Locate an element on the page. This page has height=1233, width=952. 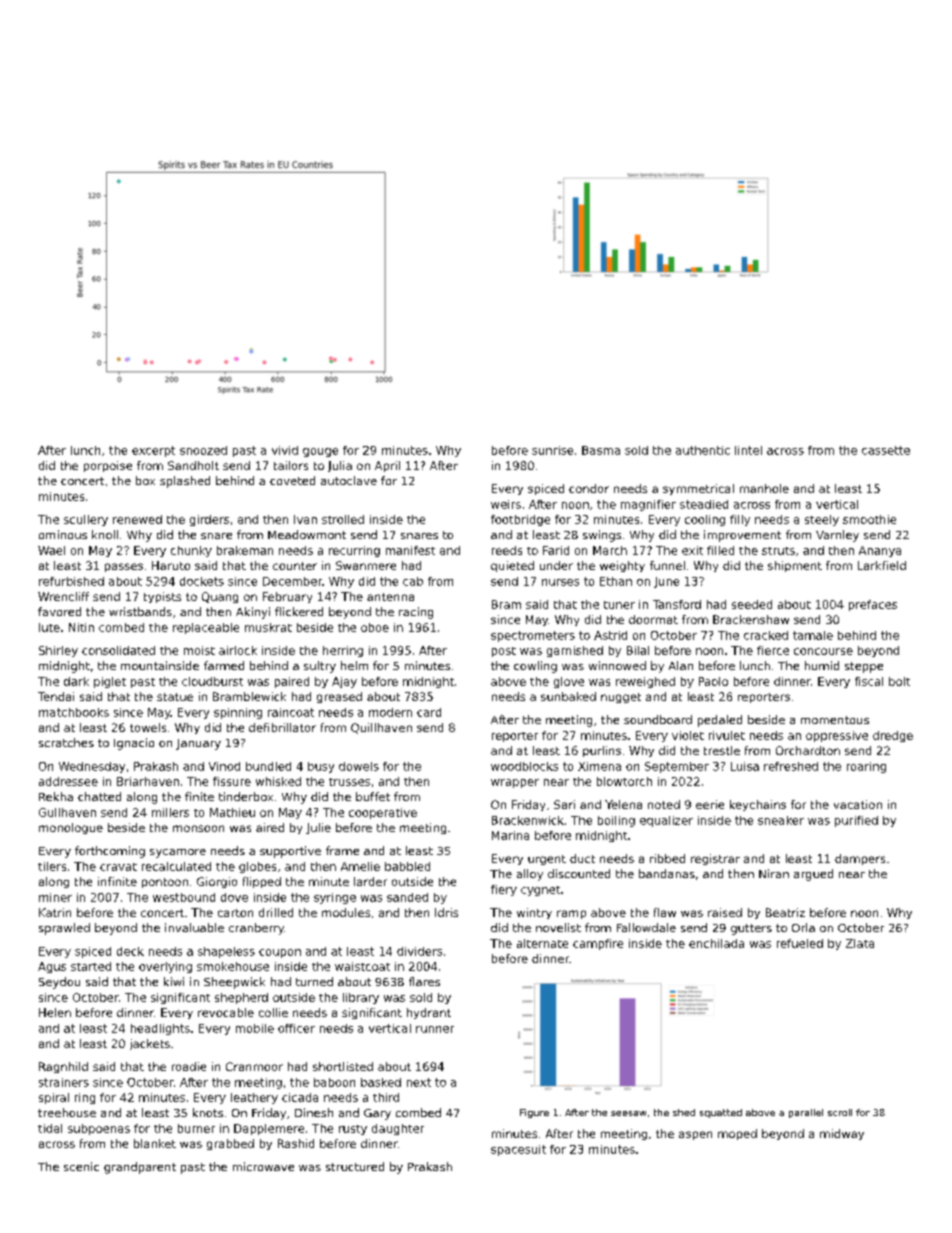
woodblocks is located at coordinates (524, 766).
